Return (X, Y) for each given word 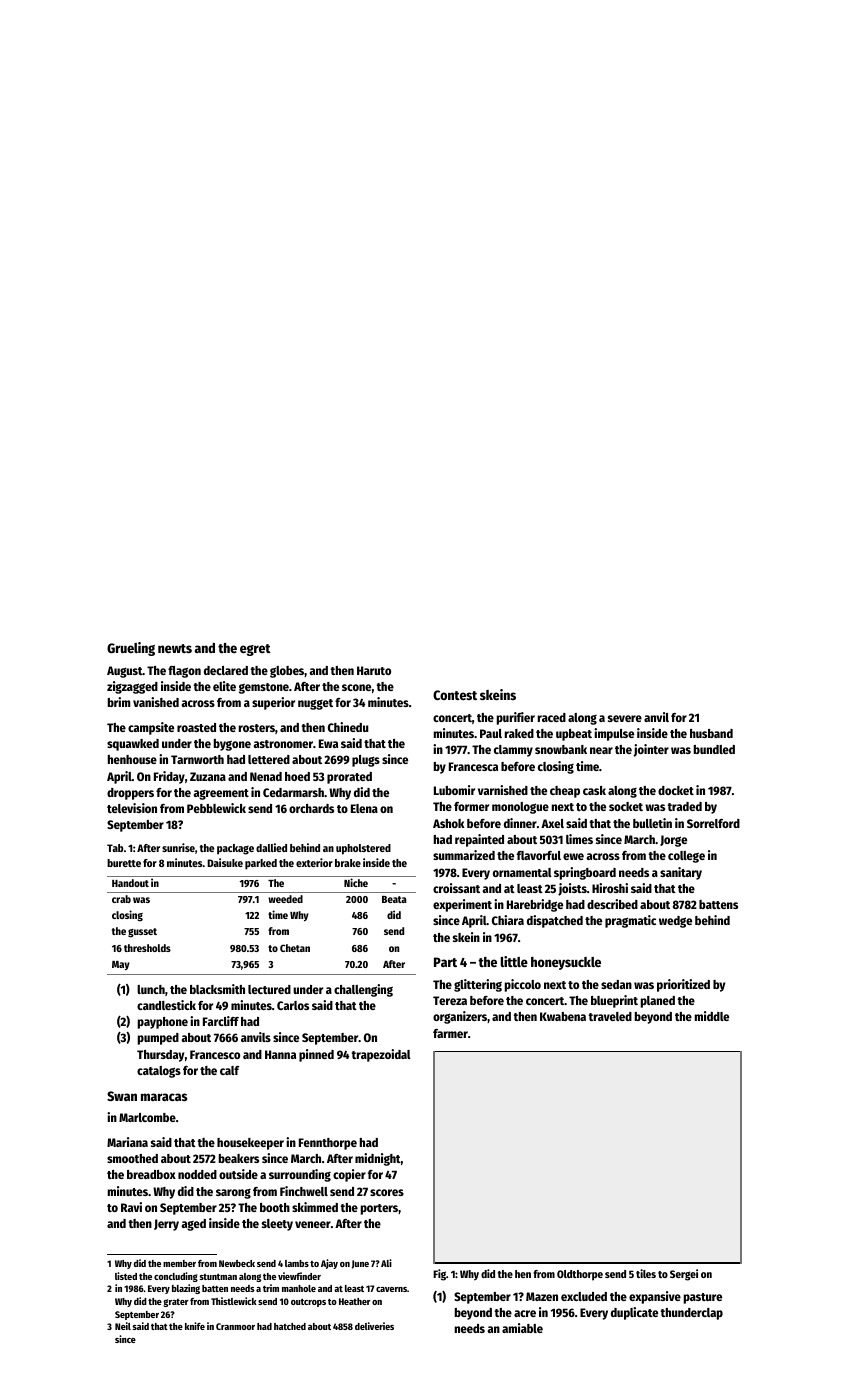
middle (712, 1016)
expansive (655, 1297)
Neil (123, 1326)
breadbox (151, 1174)
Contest (455, 695)
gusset (142, 933)
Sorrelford (713, 823)
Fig (439, 1275)
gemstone (264, 688)
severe (625, 718)
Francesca (473, 766)
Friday (169, 777)
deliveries (374, 1326)
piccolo (523, 985)
